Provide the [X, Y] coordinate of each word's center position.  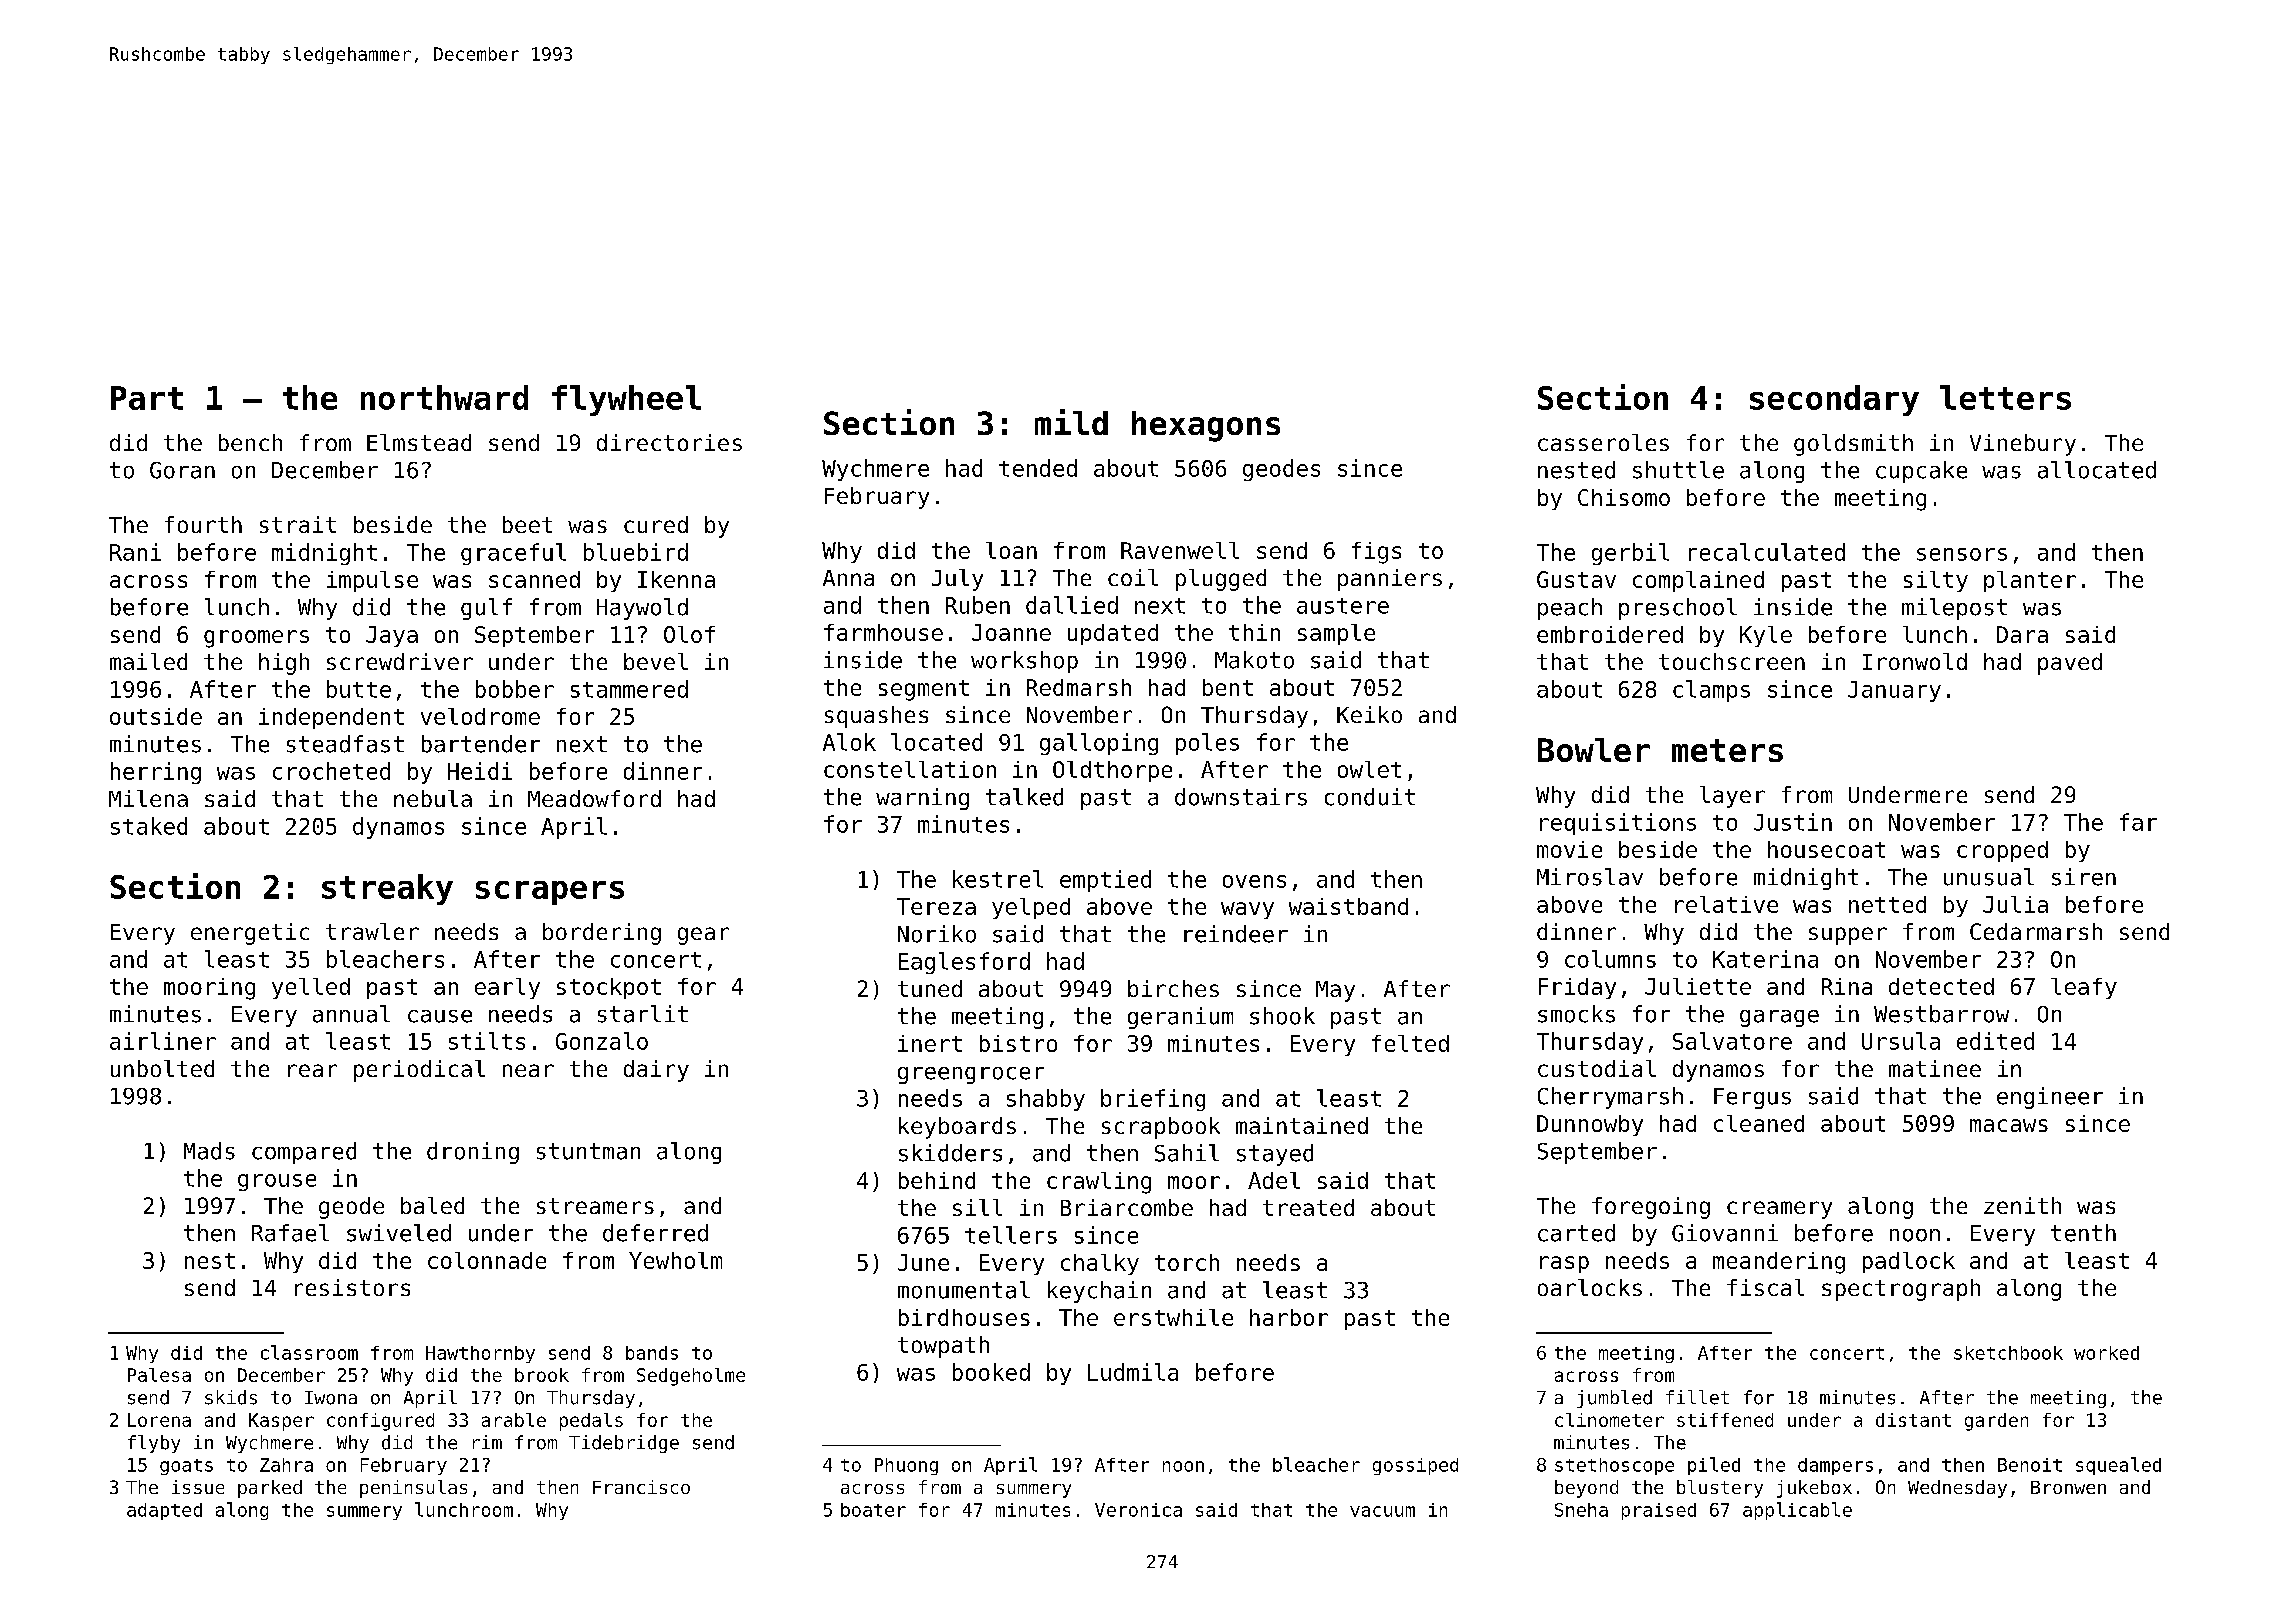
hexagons [1206, 426]
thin [1254, 632]
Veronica [1138, 1510]
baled [432, 1205]
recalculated [1767, 552]
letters [2005, 397]
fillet [1697, 1397]
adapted [164, 1511]
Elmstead [419, 442]
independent [331, 718]
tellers [1011, 1235]
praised [1659, 1511]
